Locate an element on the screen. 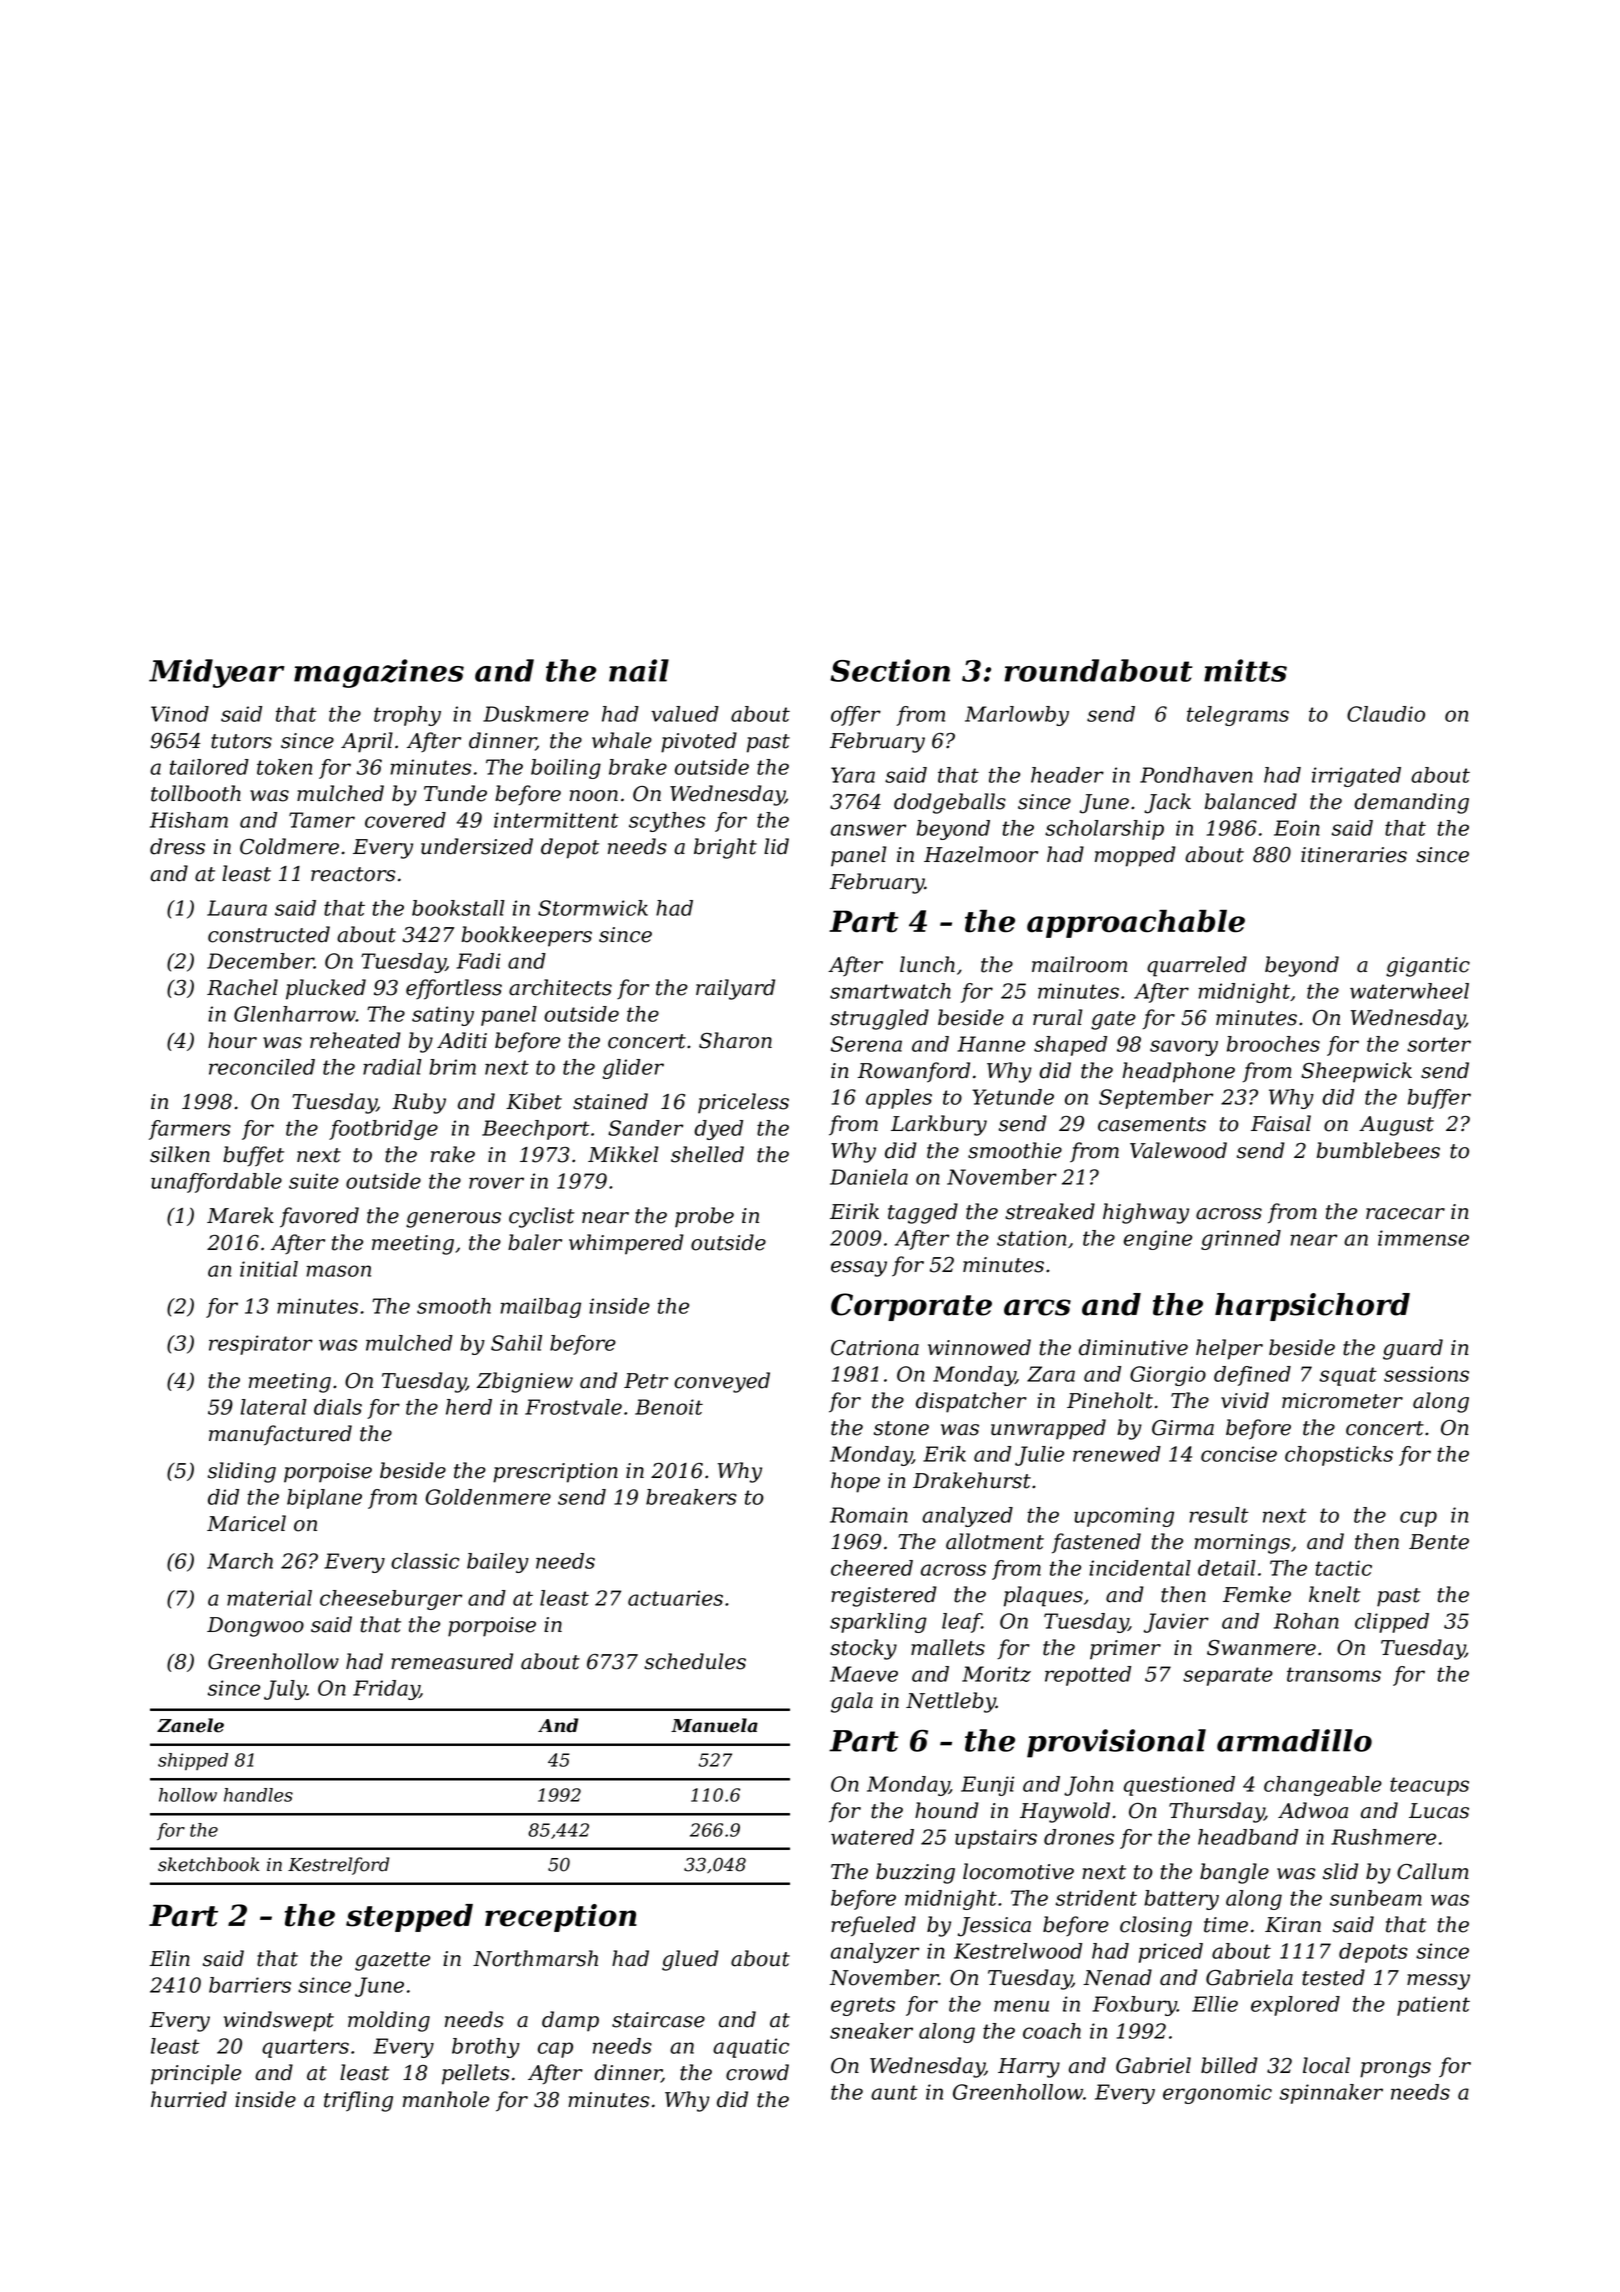 The height and width of the screenshot is (2292, 1620). Dongwoo is located at coordinates (255, 1627).
